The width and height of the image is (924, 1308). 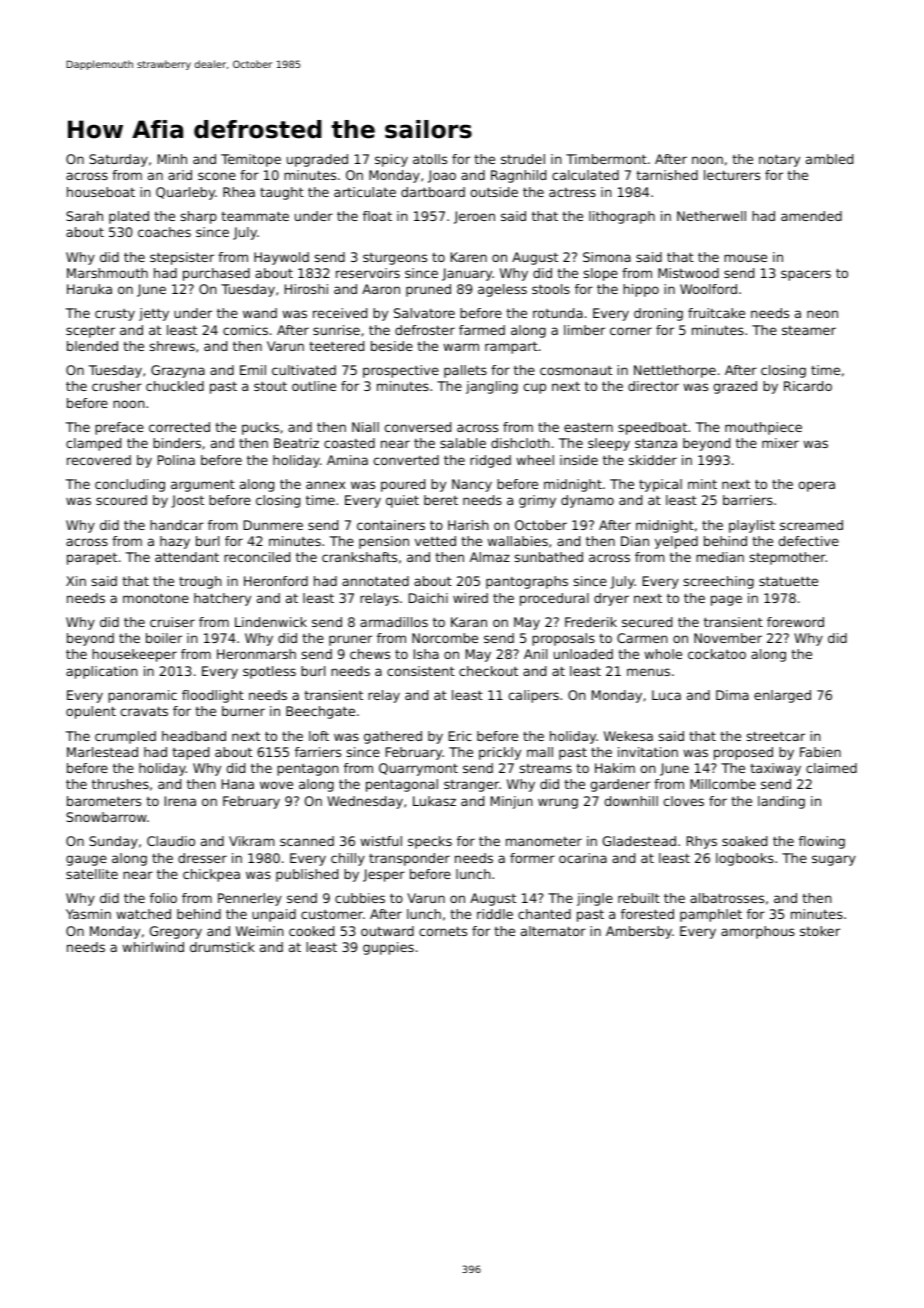 I want to click on notary, so click(x=779, y=161).
